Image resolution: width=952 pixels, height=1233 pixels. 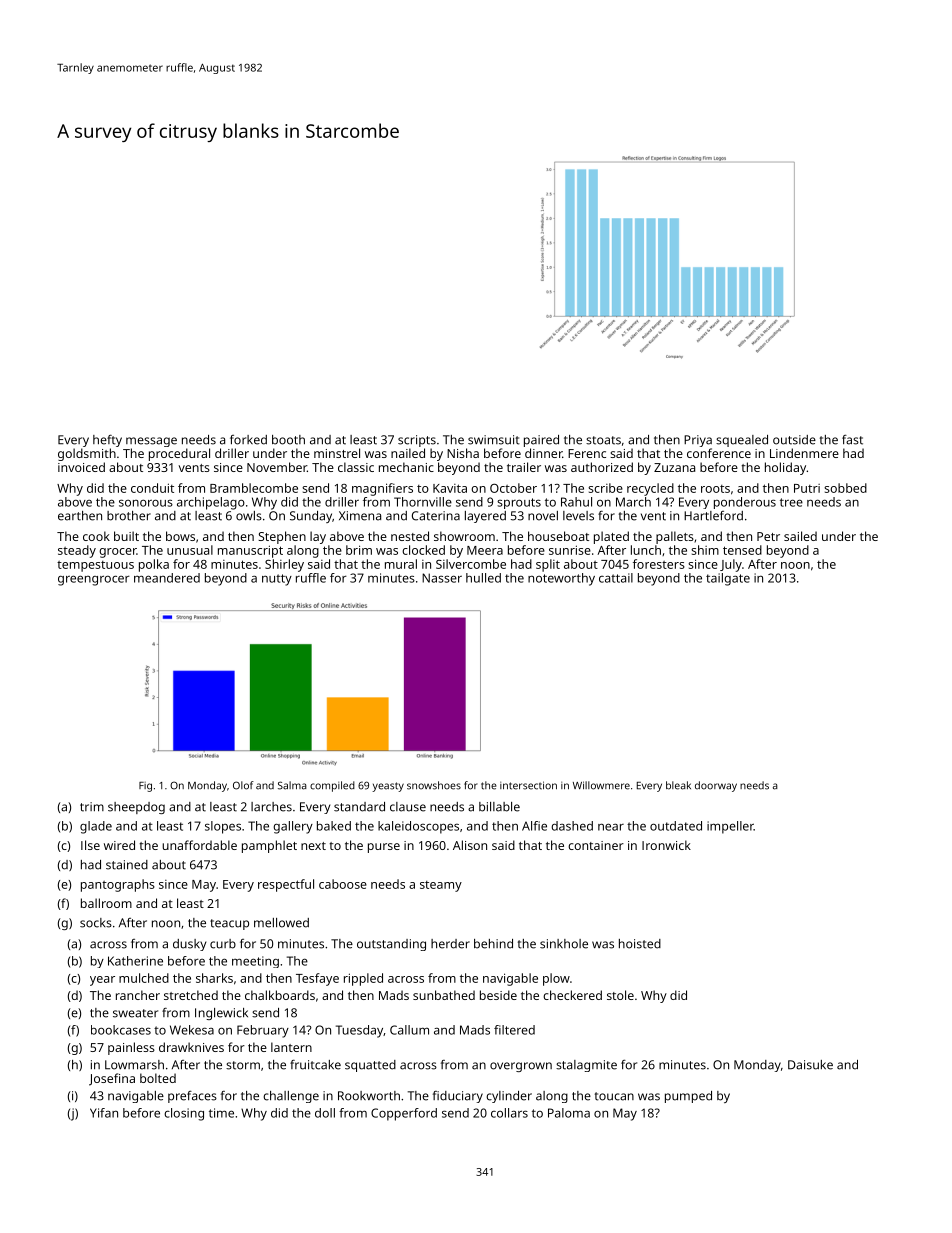 What do you see at coordinates (104, 1113) in the image?
I see `Yifan` at bounding box center [104, 1113].
